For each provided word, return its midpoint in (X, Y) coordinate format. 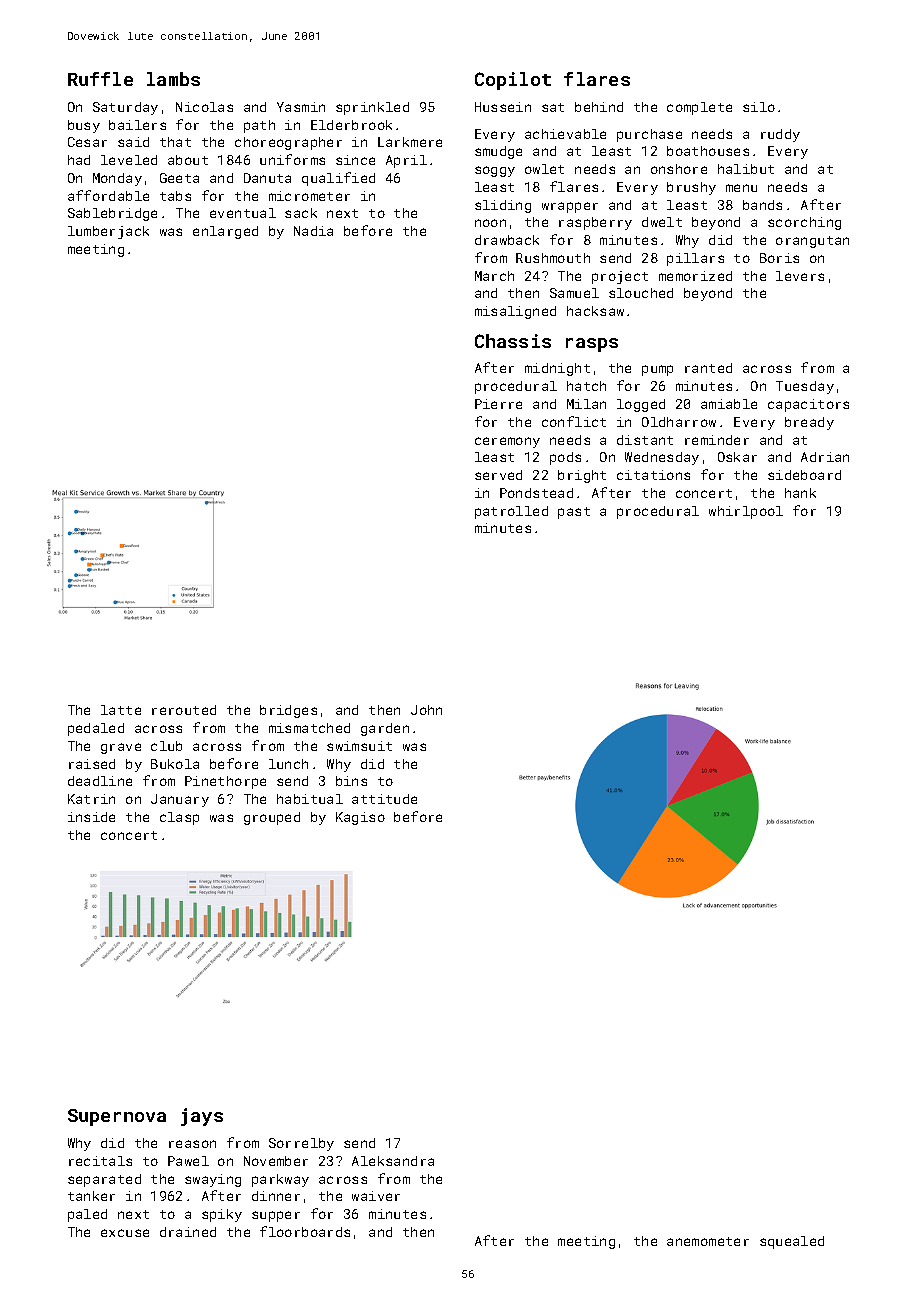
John (426, 710)
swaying (213, 1180)
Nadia (313, 231)
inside (91, 817)
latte (121, 710)
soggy (495, 171)
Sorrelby (301, 1144)
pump (657, 370)
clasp (179, 818)
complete (699, 108)
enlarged (225, 232)
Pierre (498, 404)
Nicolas (204, 107)
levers (800, 276)
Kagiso (360, 818)
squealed (792, 1242)
